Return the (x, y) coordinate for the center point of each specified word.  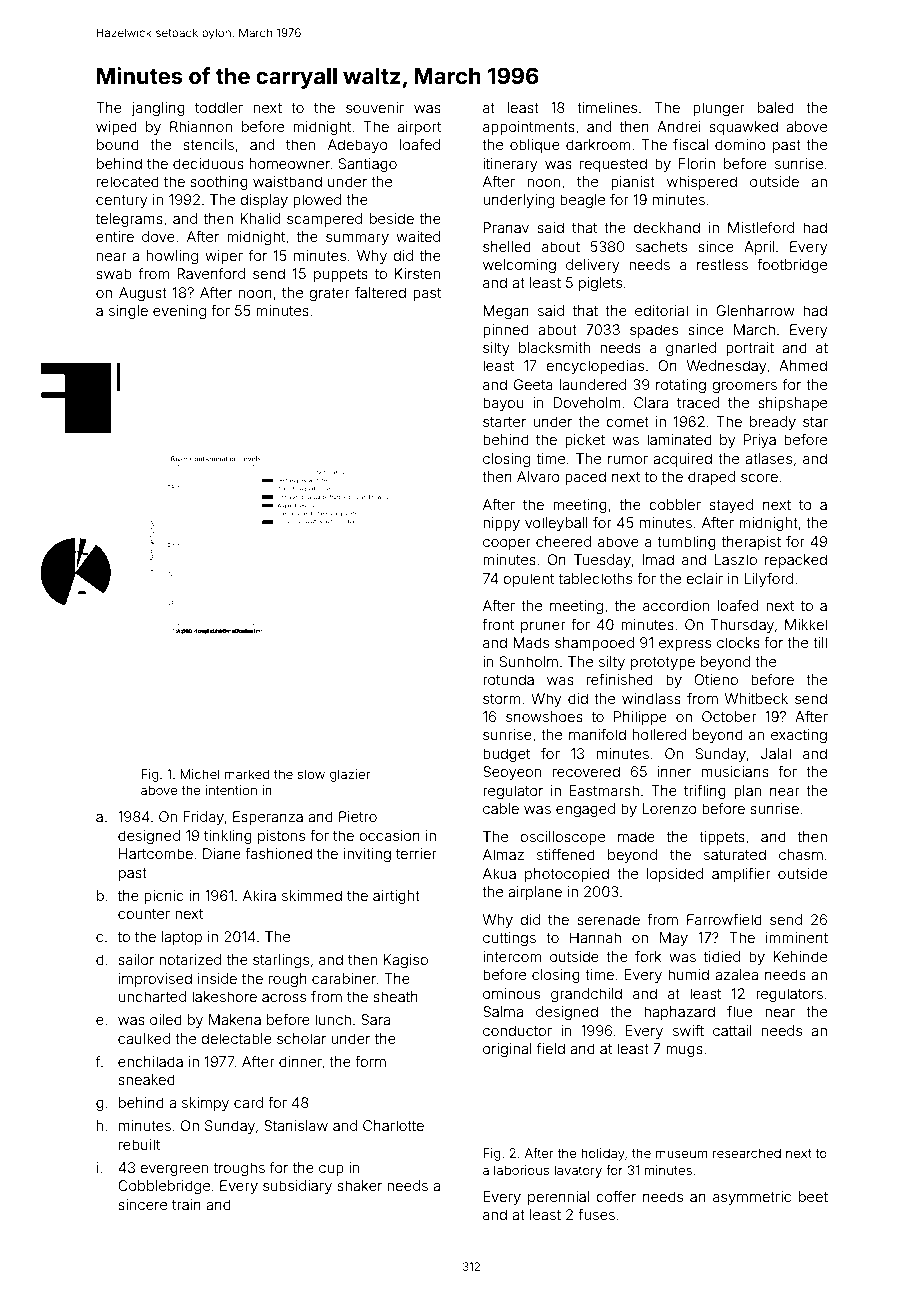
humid (688, 974)
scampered (324, 220)
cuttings (509, 939)
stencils (208, 144)
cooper (507, 544)
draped (711, 478)
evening (179, 312)
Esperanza (268, 818)
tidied (722, 956)
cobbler (675, 504)
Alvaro (538, 476)
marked (247, 774)
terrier (416, 853)
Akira (259, 895)
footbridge (792, 266)
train (186, 1204)
